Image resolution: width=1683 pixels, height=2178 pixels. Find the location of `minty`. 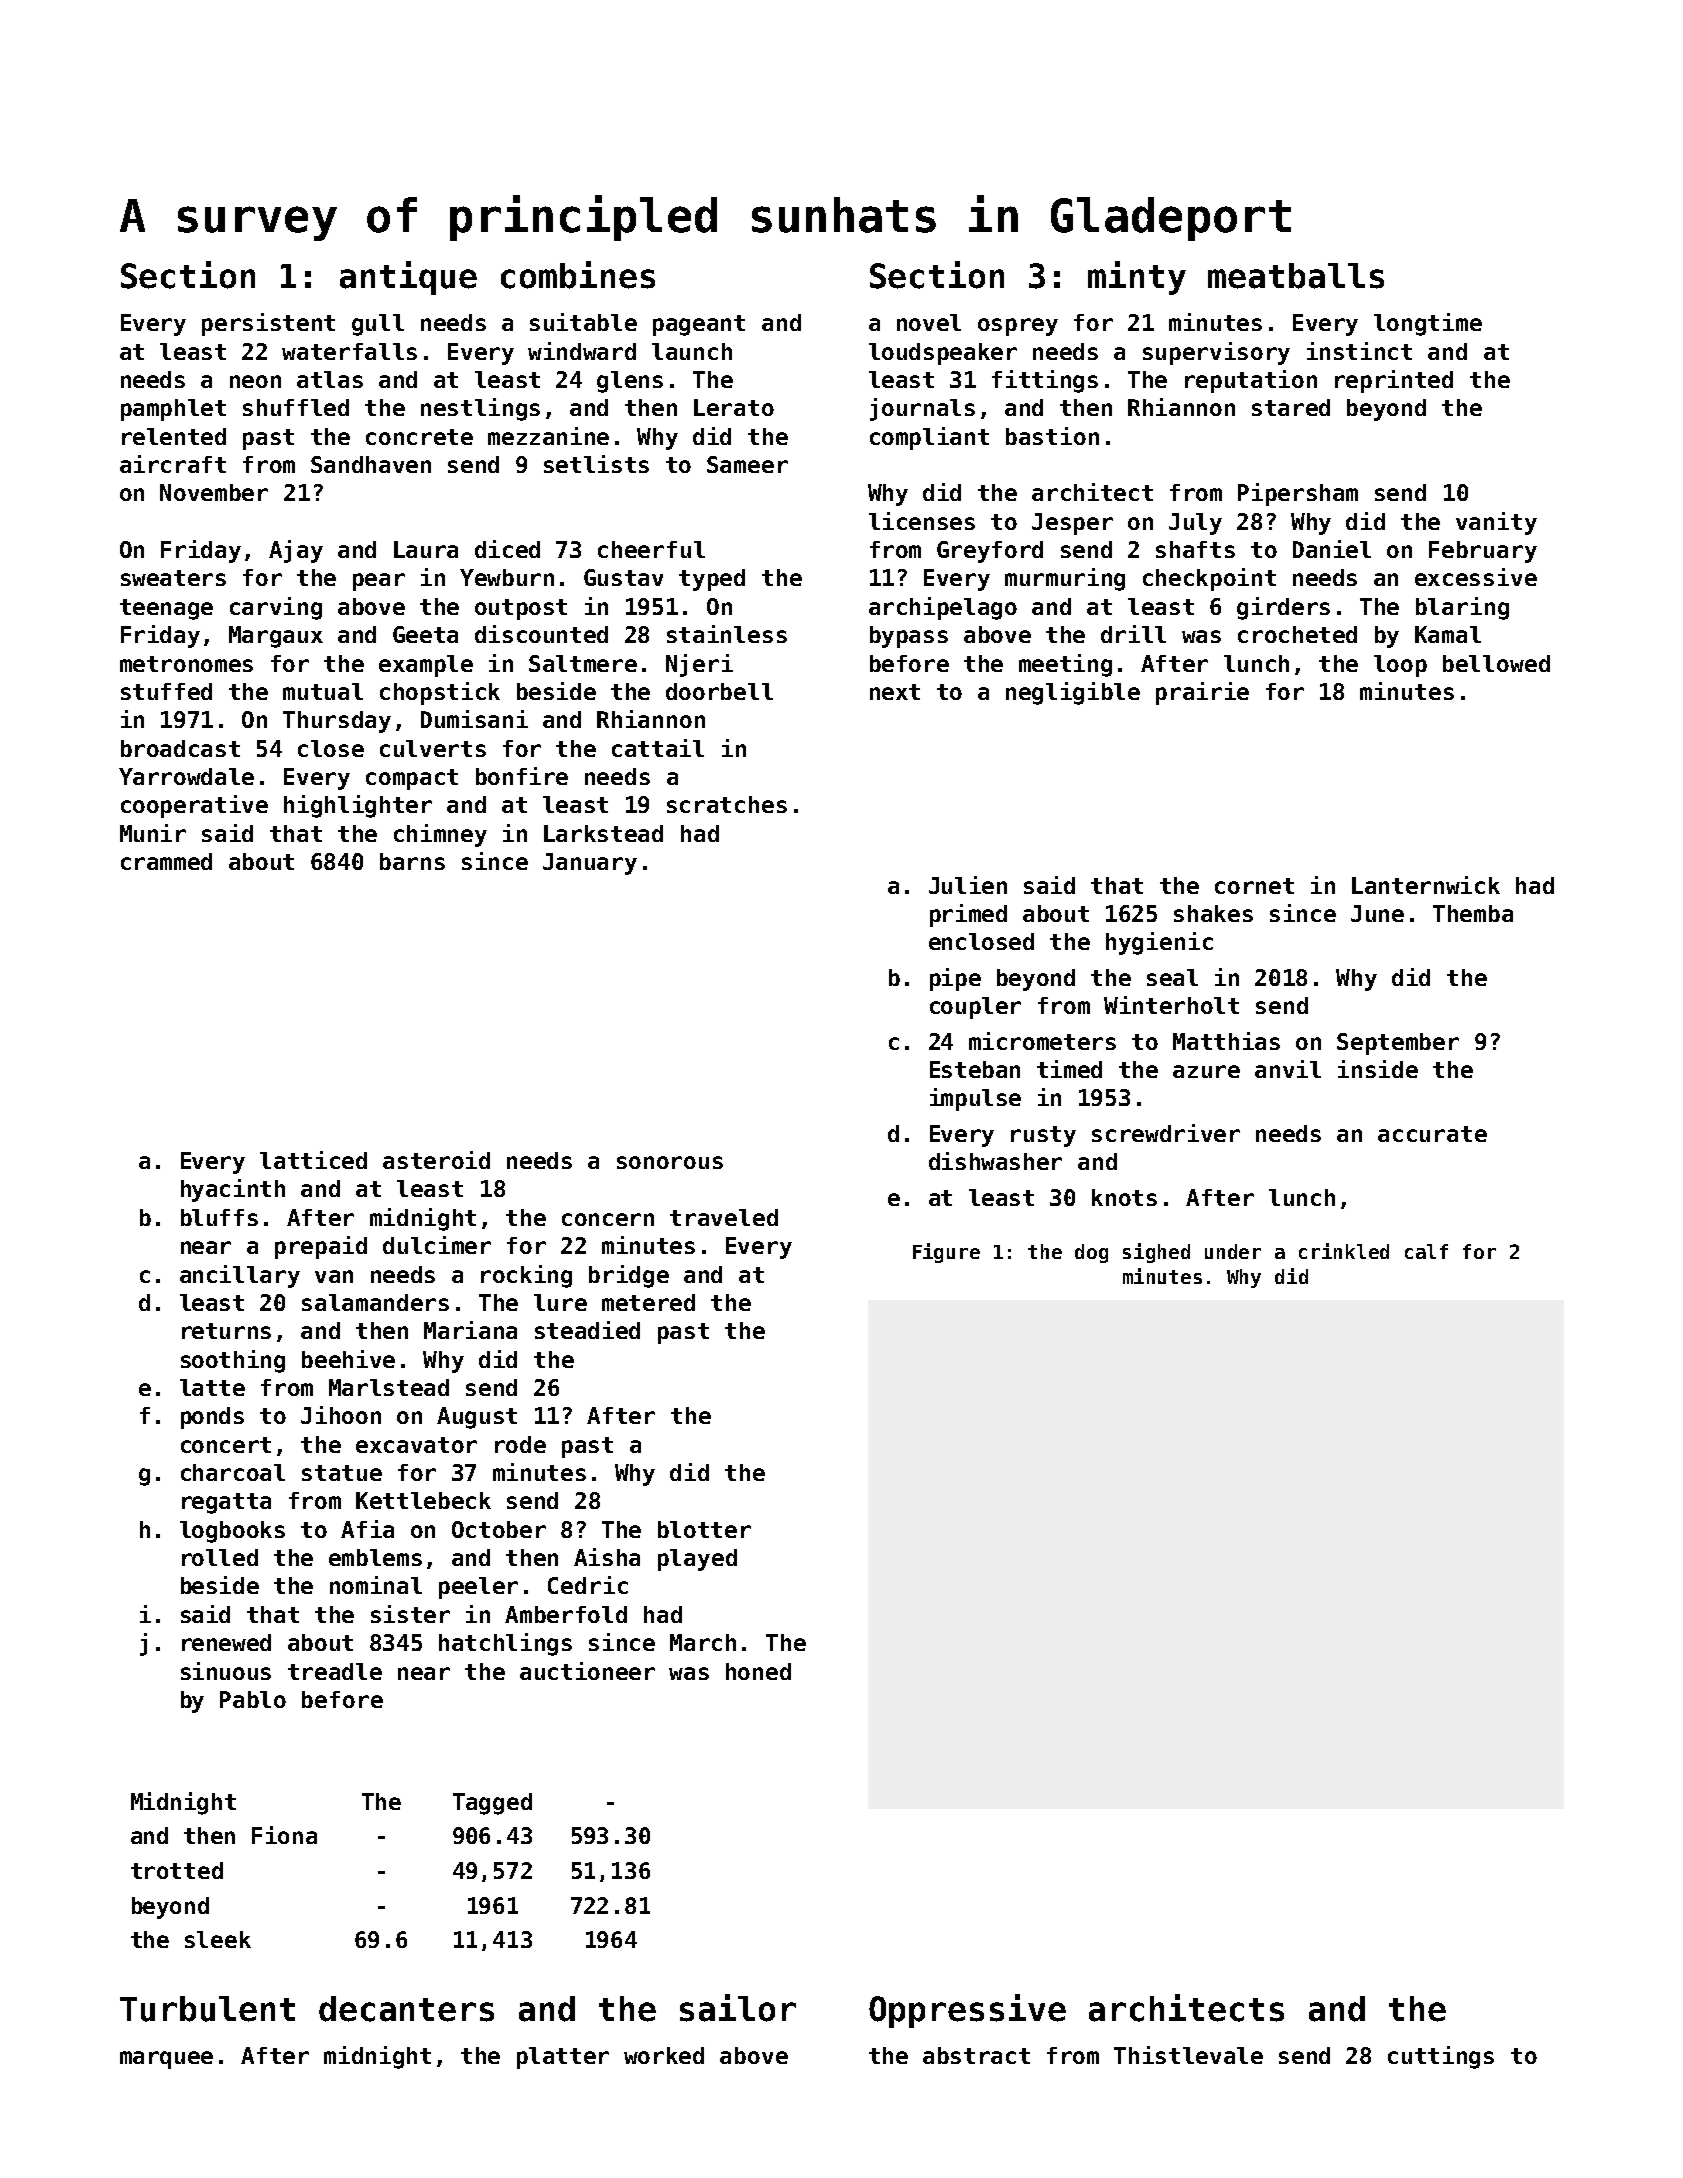

minty is located at coordinates (1137, 278).
